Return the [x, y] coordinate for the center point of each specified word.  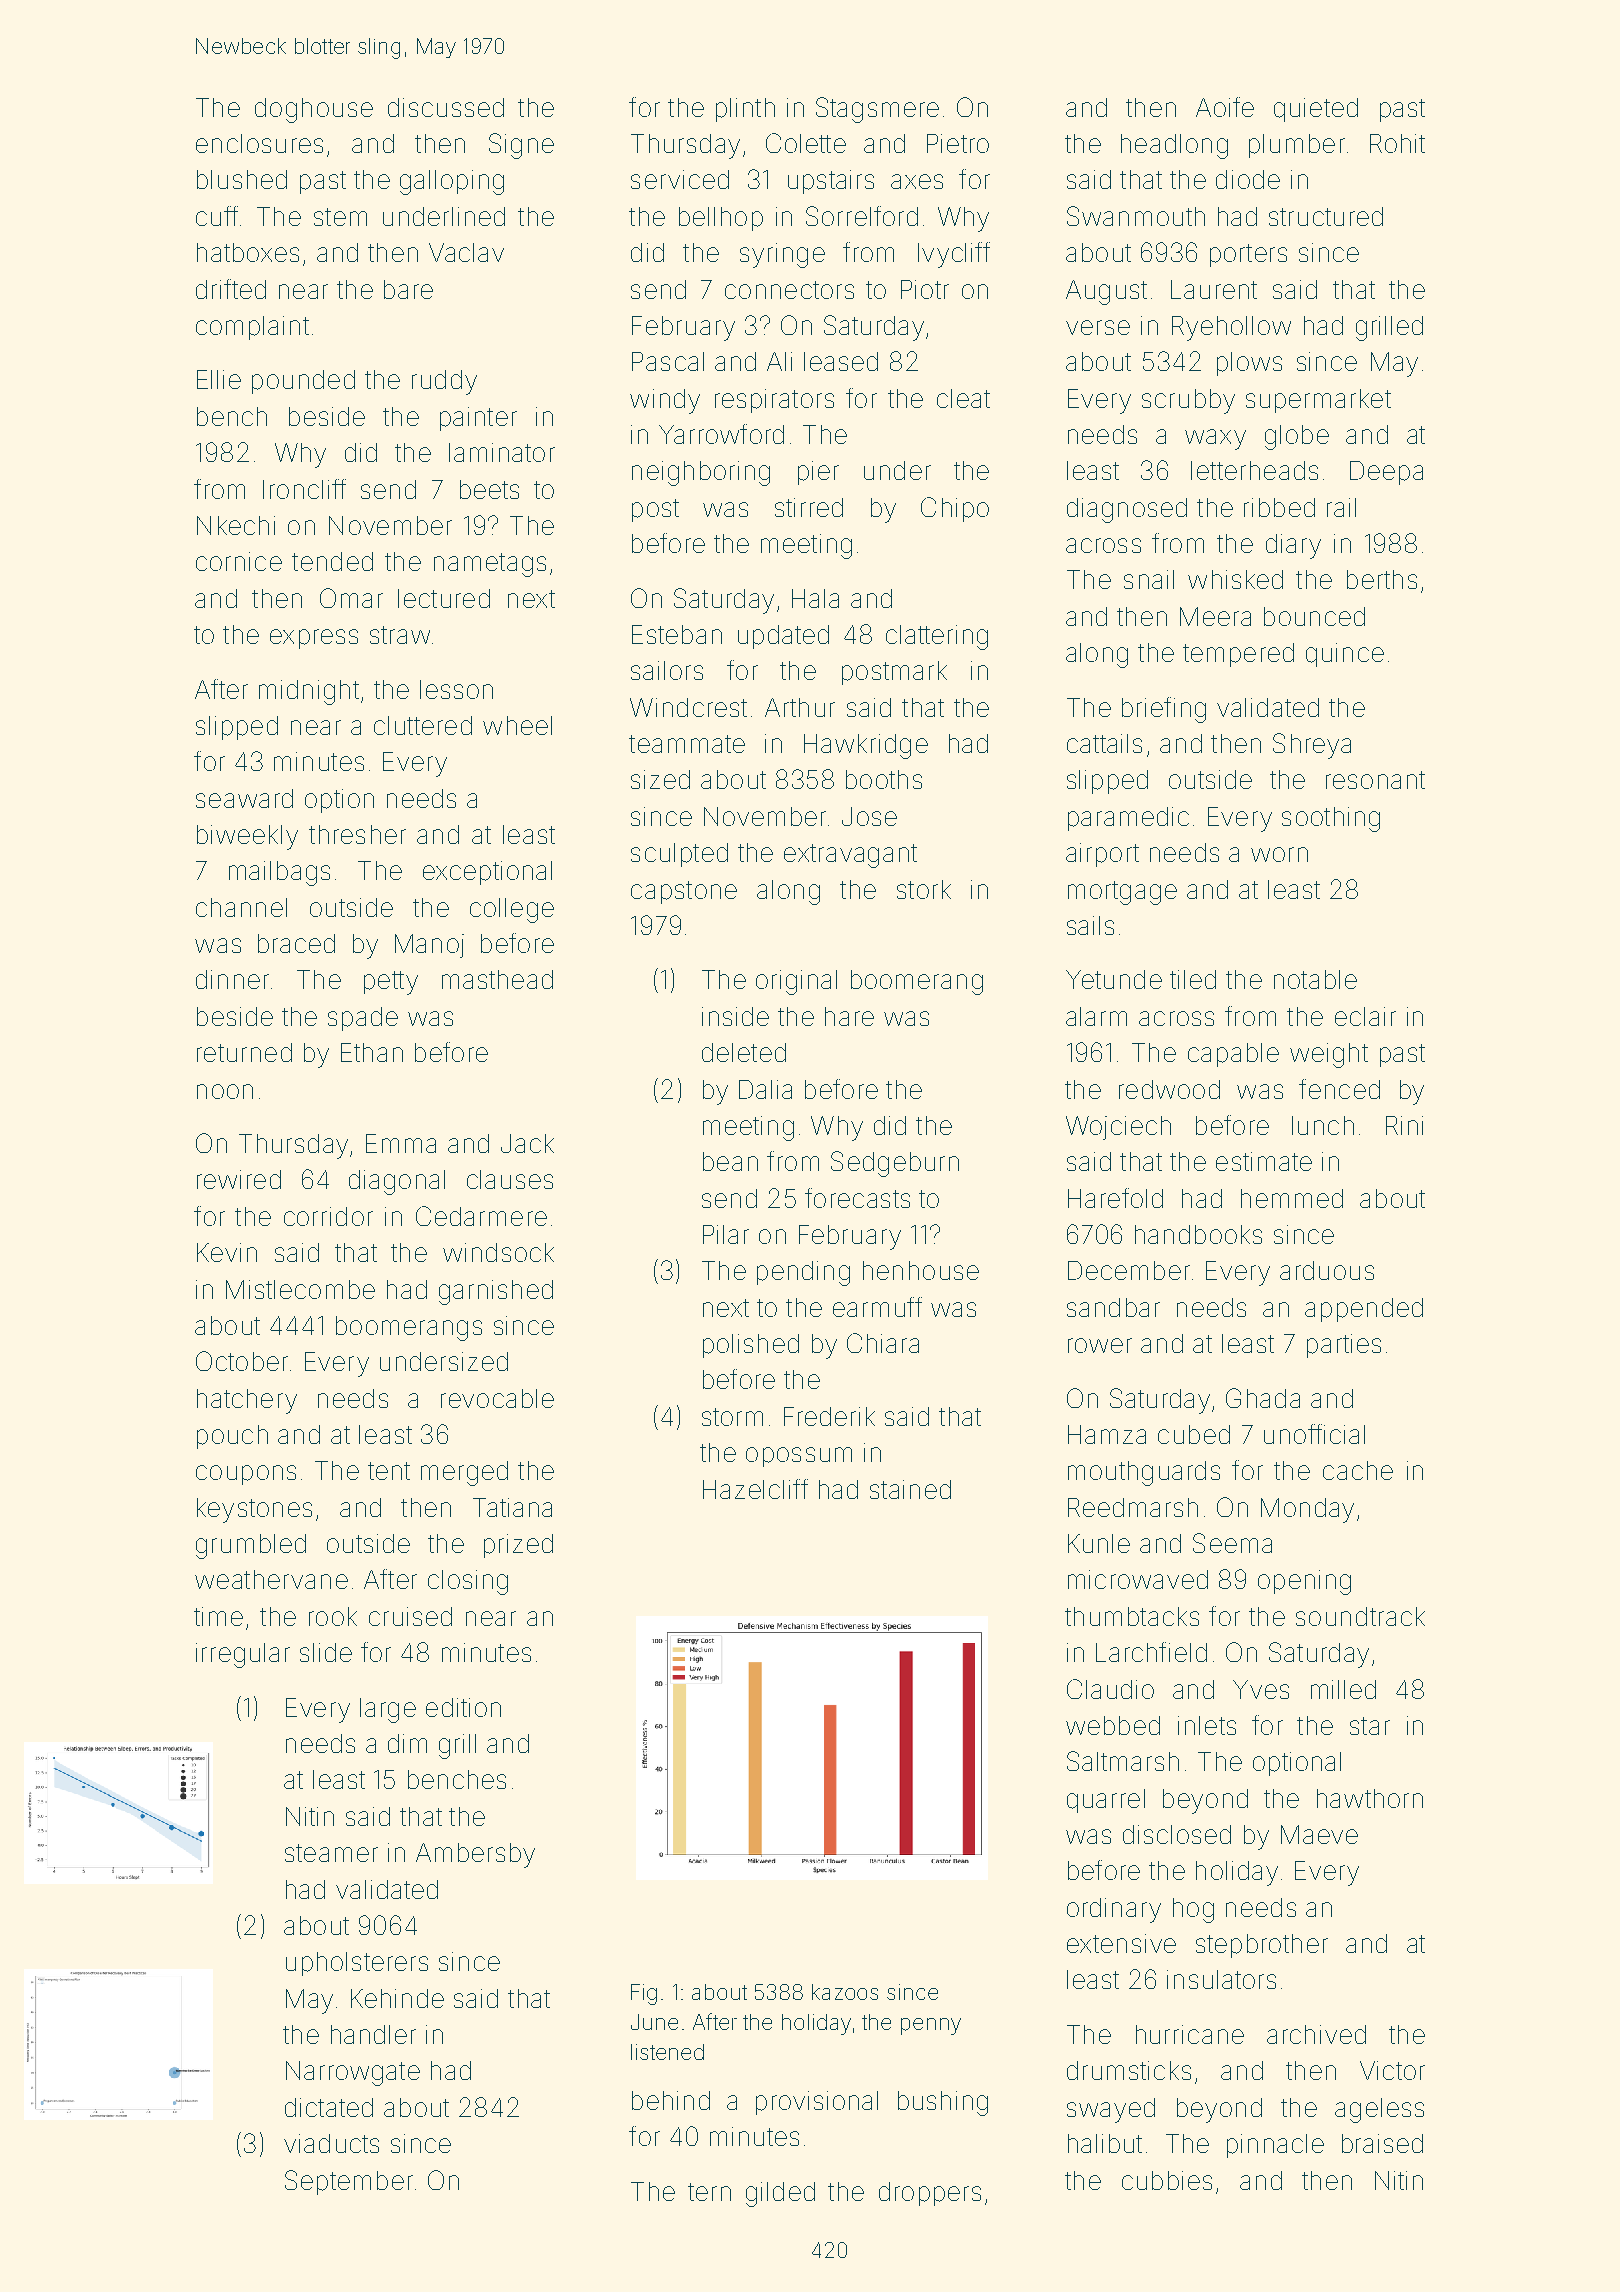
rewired [239, 1179]
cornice [239, 561]
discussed [446, 107]
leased [841, 361]
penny [931, 2026]
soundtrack [1360, 1616]
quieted [1316, 110]
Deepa [1386, 473]
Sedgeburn [895, 1164]
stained [910, 1489]
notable [1315, 979]
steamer [331, 1853]
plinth [745, 110]
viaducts [331, 2143]
